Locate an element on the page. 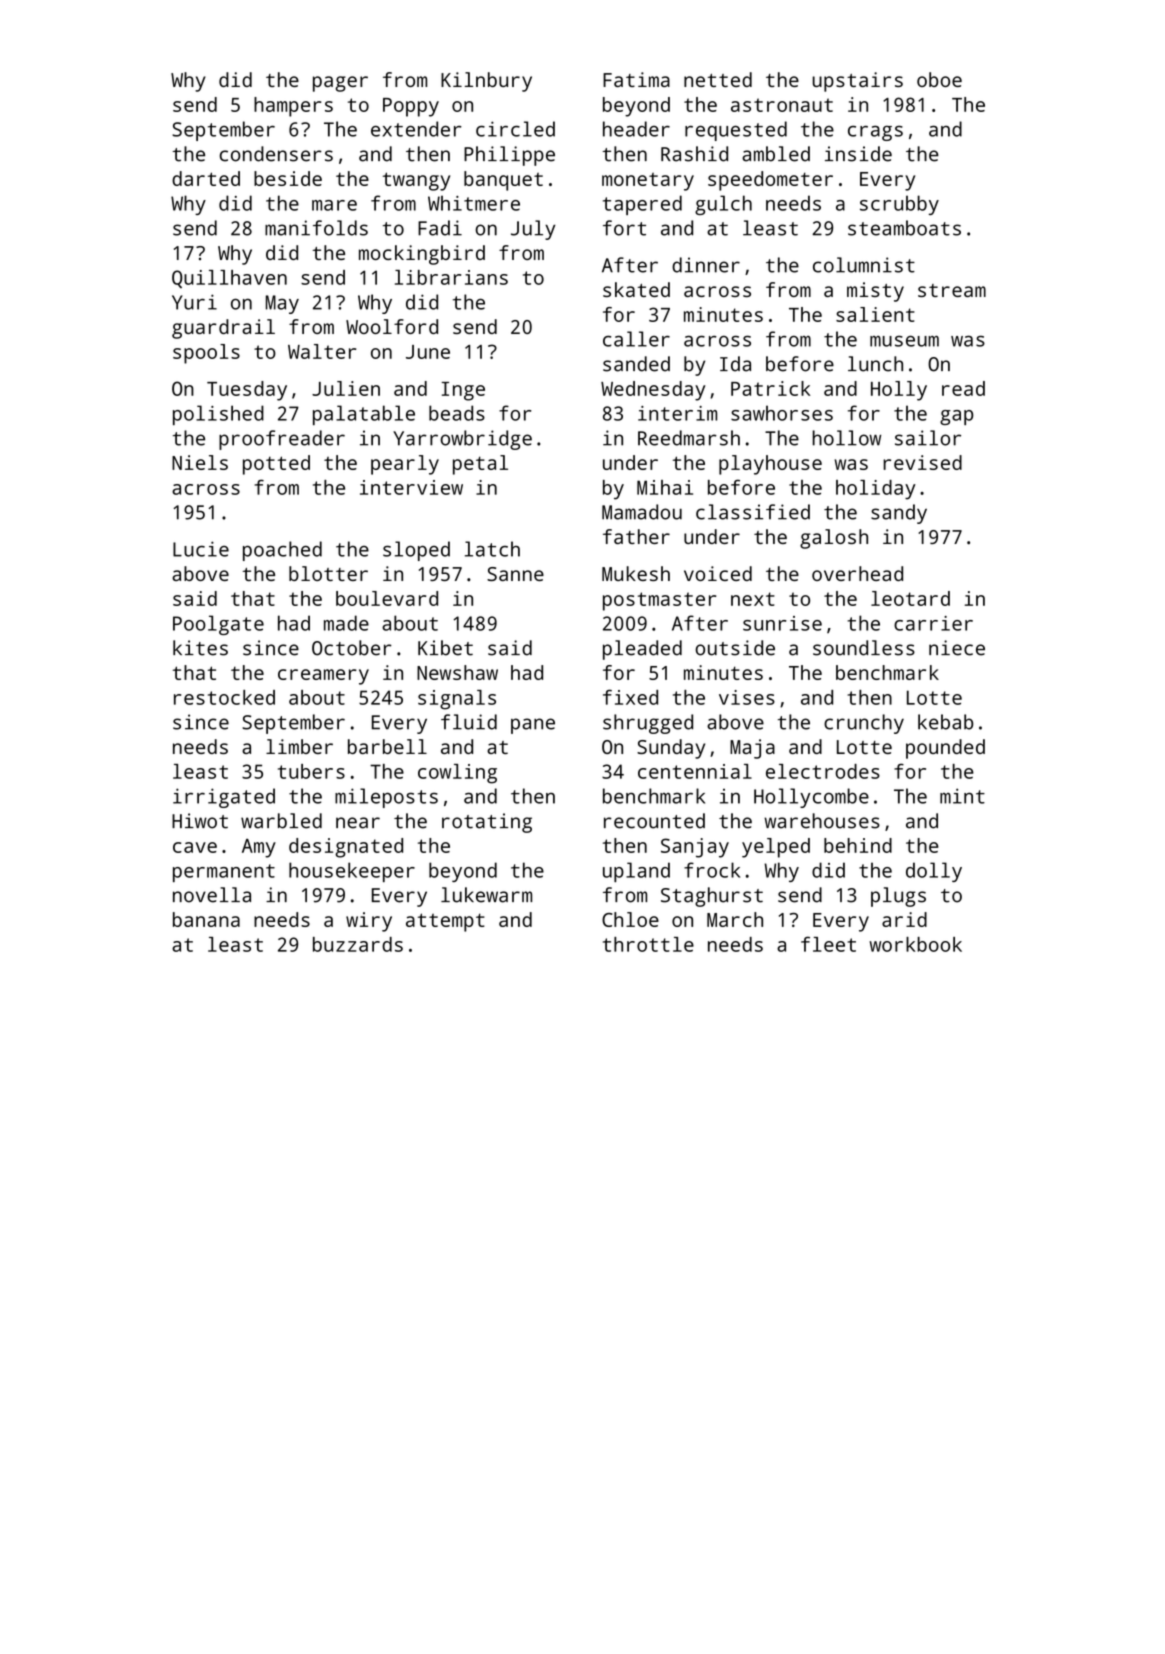  irrigated is located at coordinates (224, 798).
